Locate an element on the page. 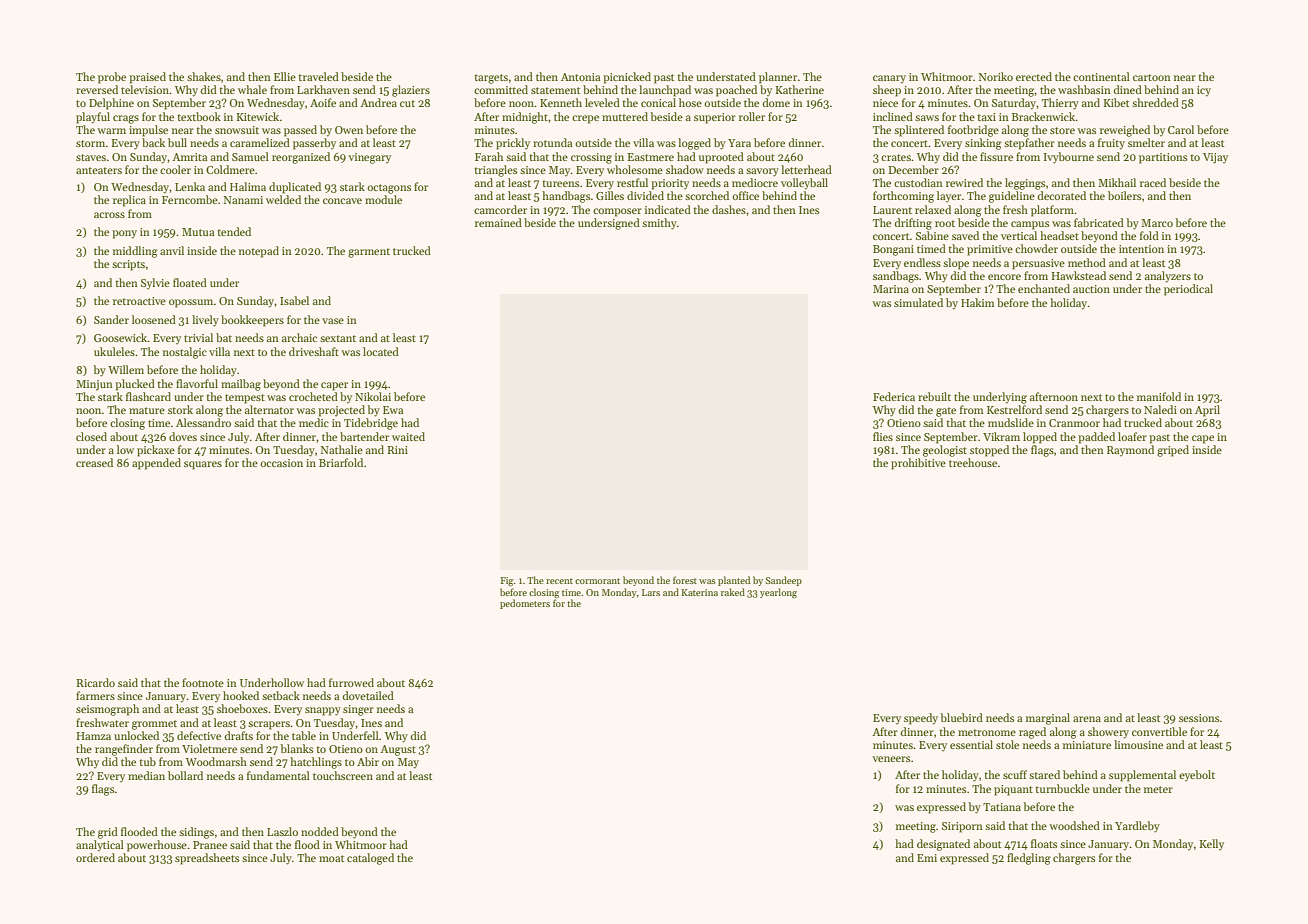  Hakim is located at coordinates (977, 302).
